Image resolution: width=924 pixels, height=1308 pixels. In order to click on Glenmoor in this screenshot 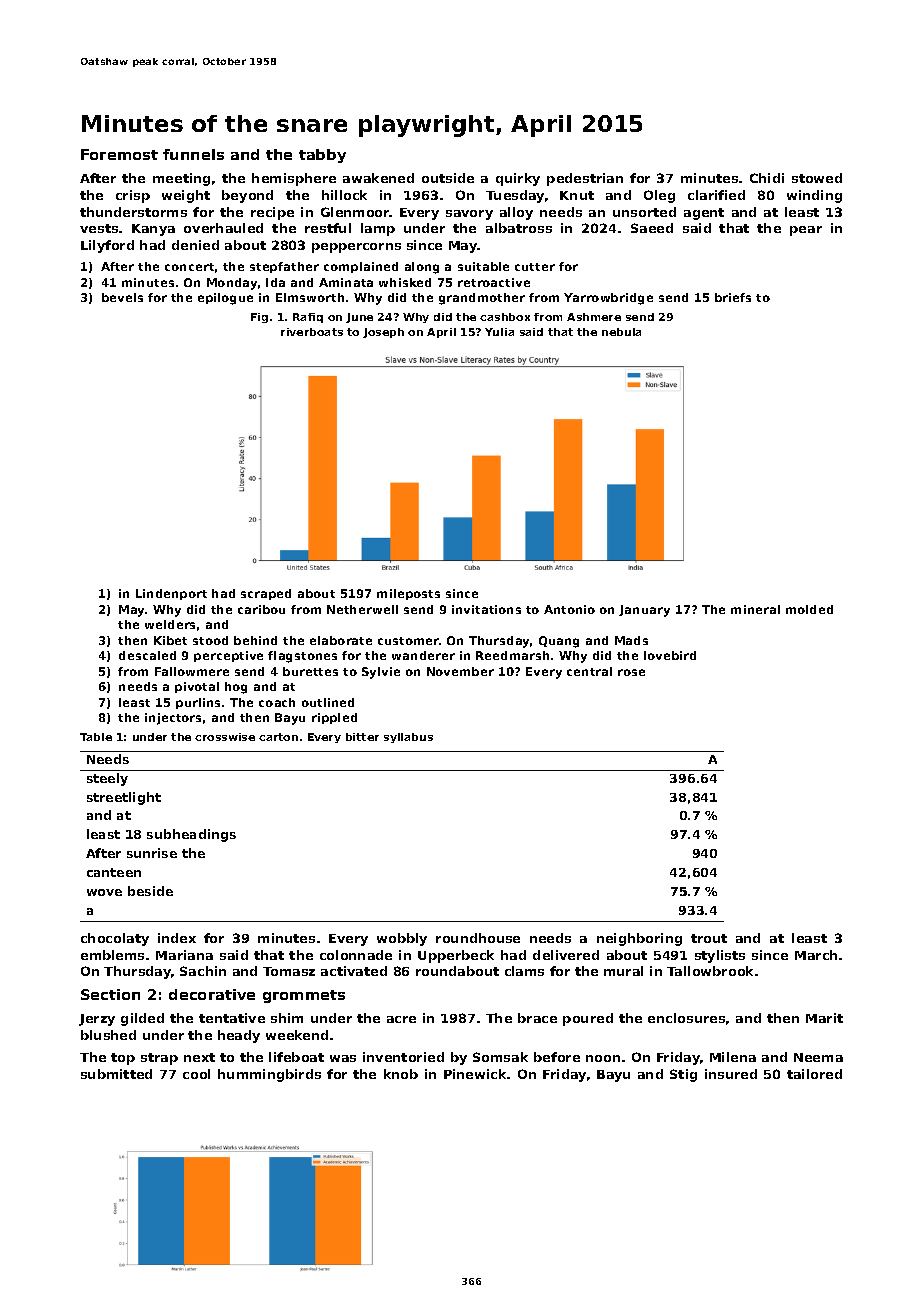, I will do `click(355, 212)`.
